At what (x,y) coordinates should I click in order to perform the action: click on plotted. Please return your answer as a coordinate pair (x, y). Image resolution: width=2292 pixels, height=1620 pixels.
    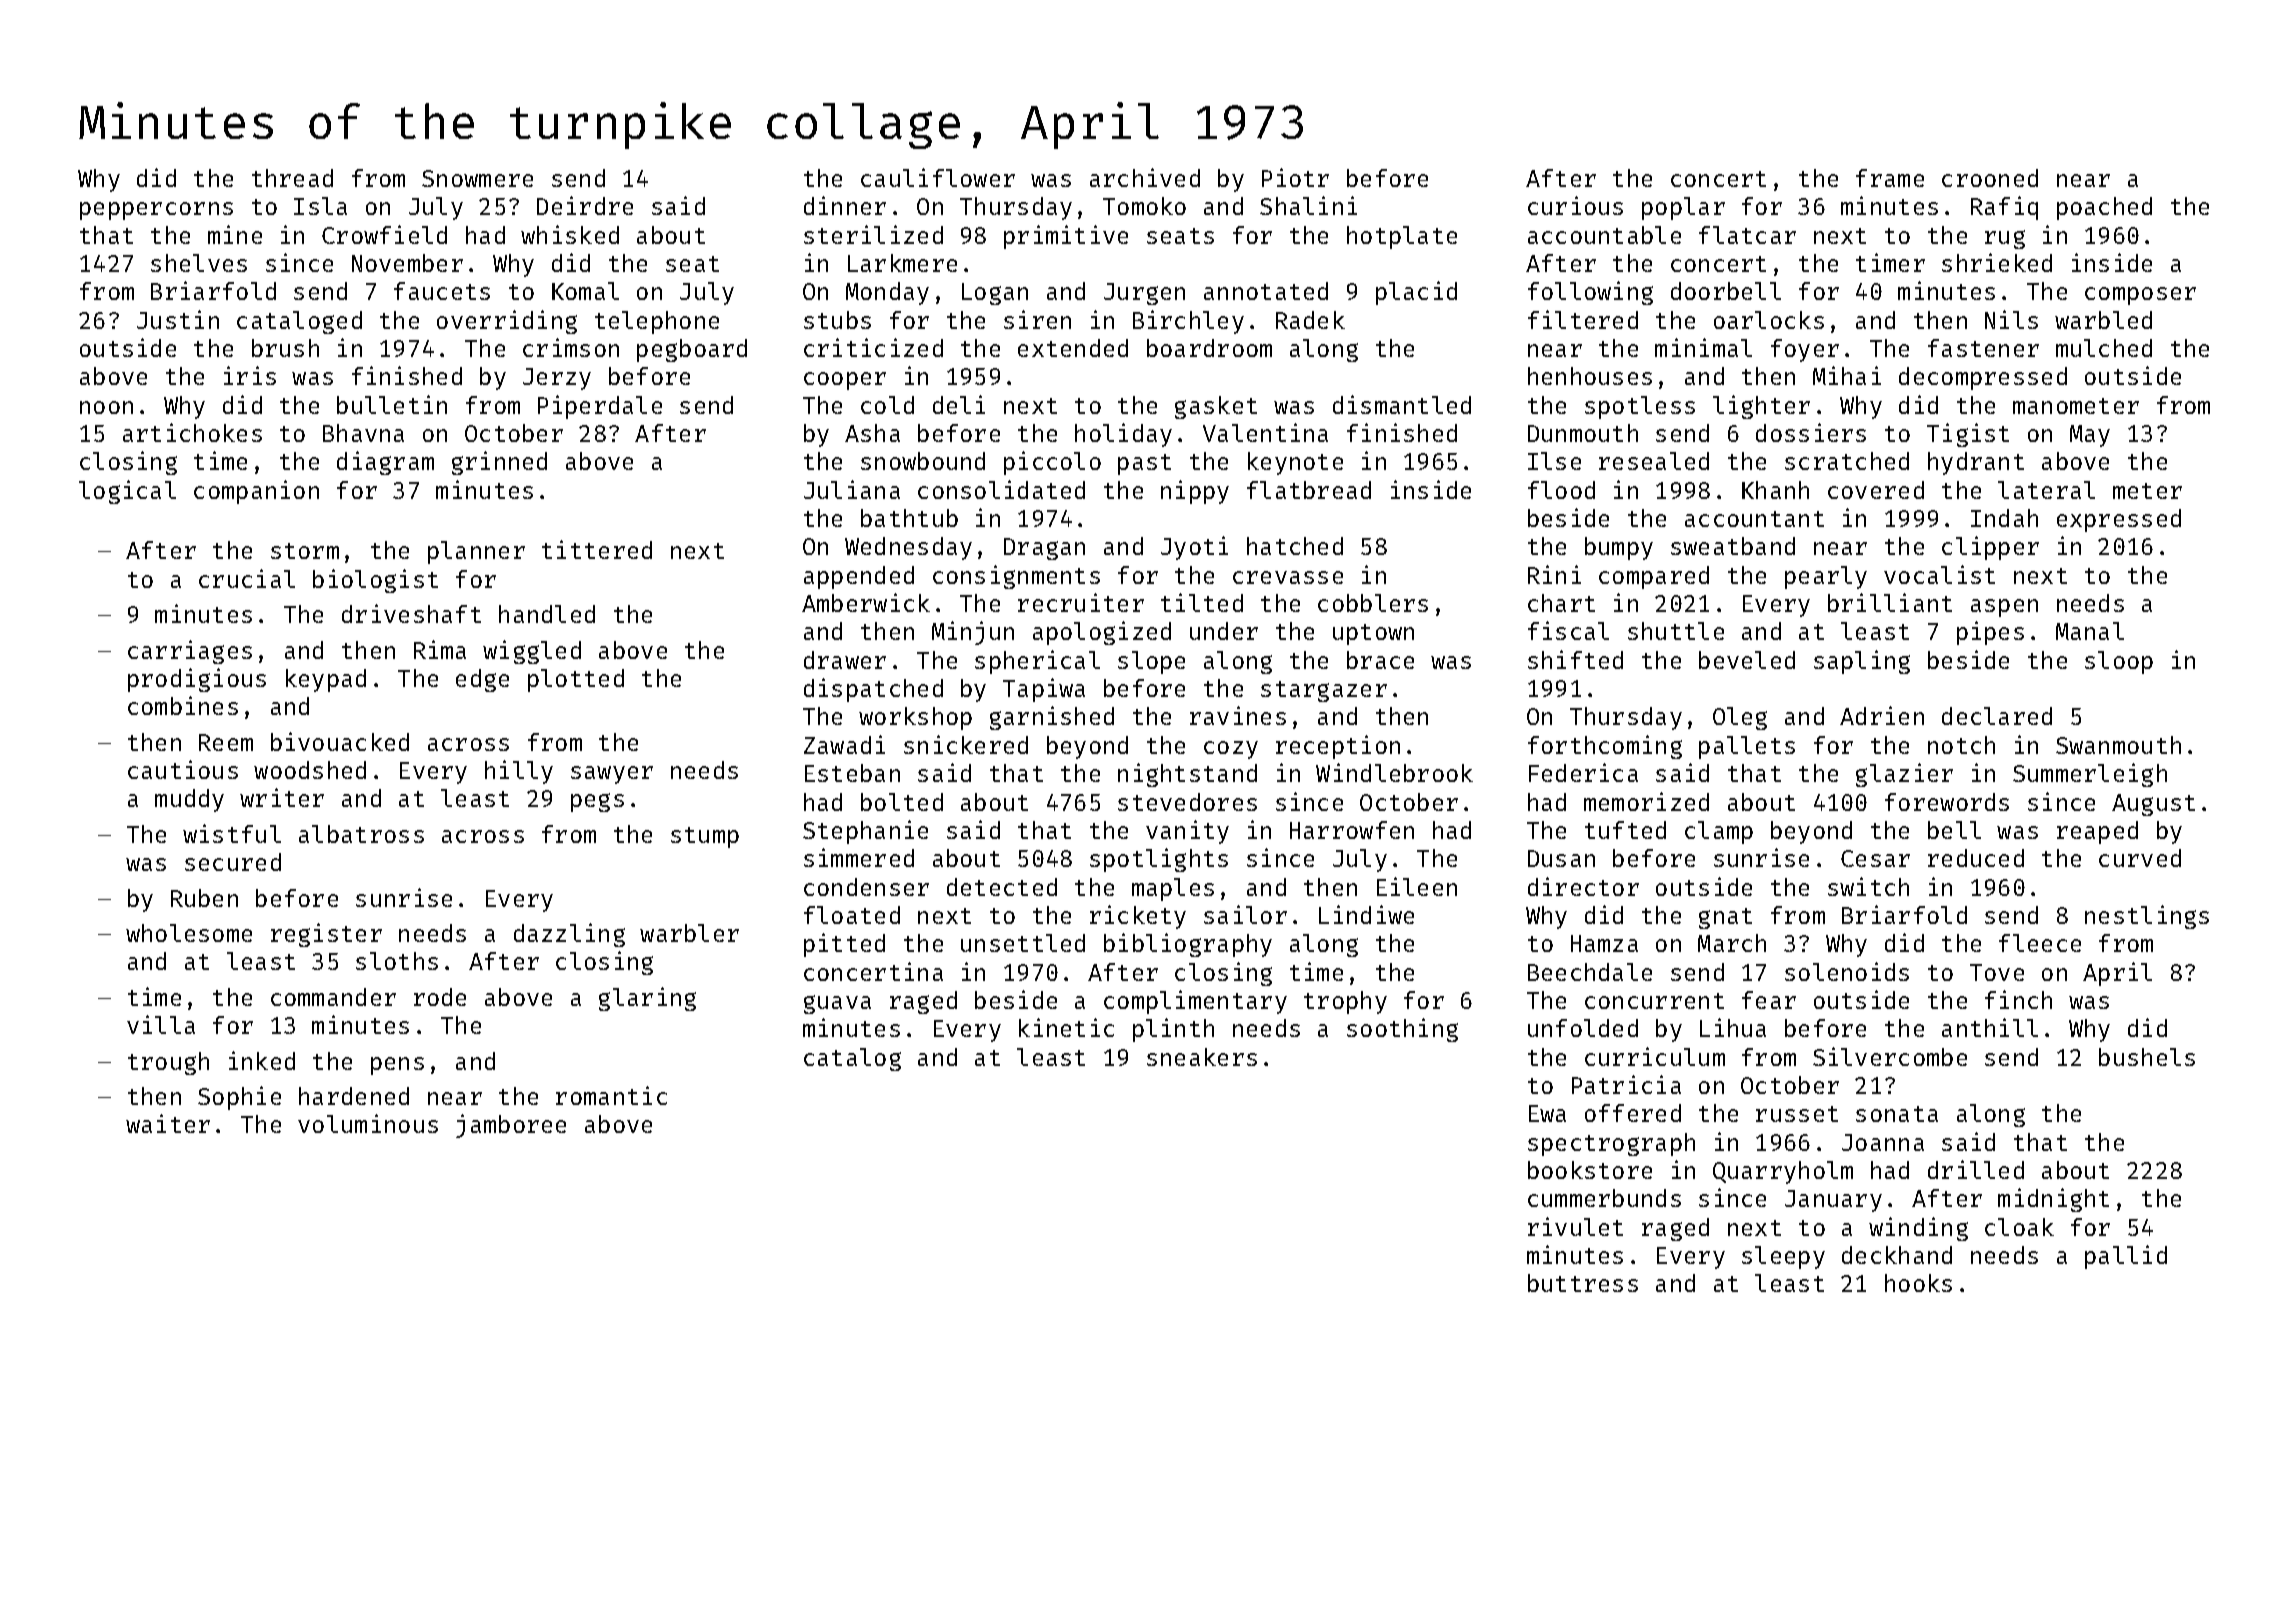
    Looking at the image, I should click on (576, 680).
